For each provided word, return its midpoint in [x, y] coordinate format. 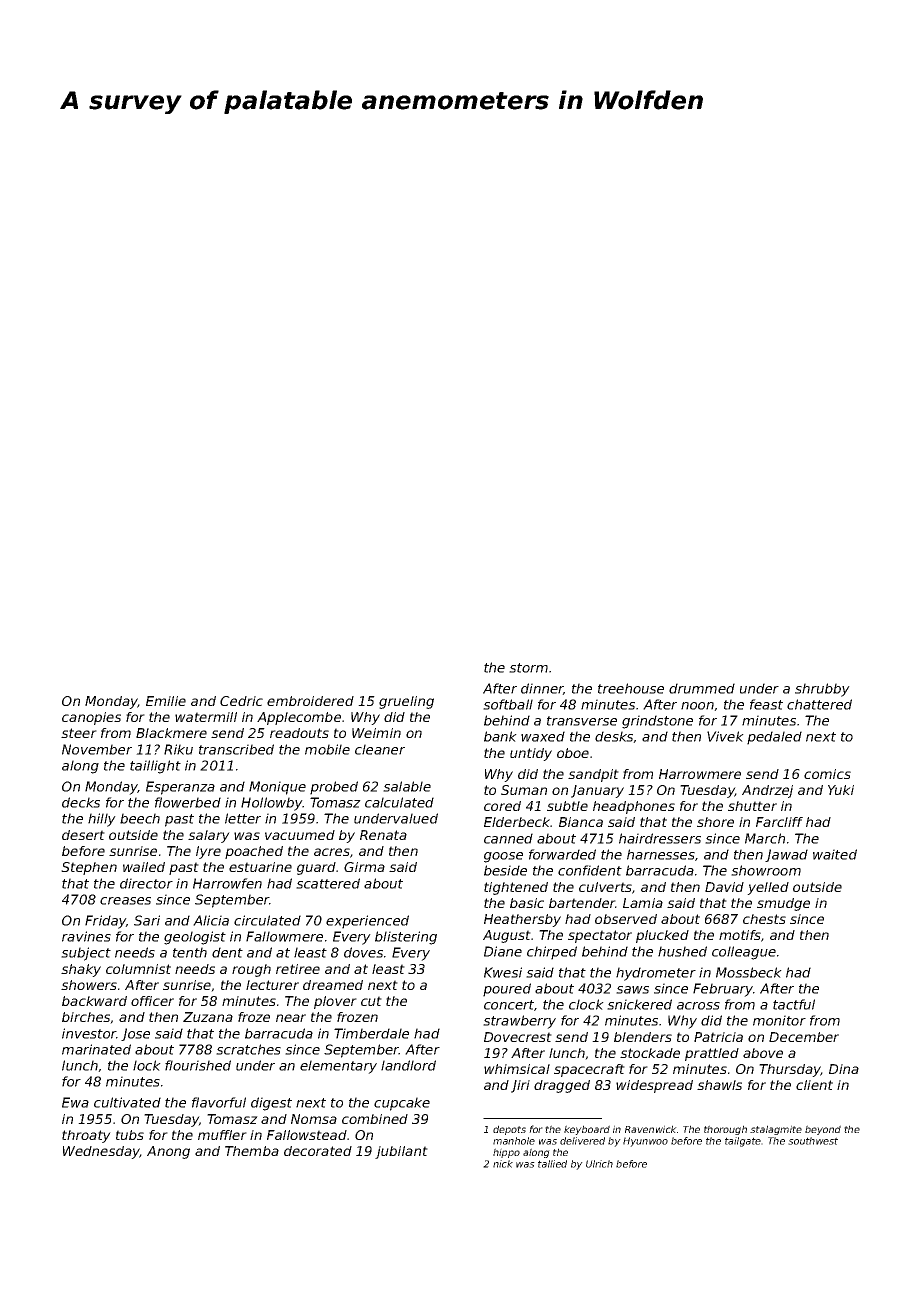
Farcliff [779, 822]
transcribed [236, 749]
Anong [168, 1152]
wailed [144, 867]
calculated [399, 802]
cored [502, 806]
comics [827, 774]
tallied [552, 1164]
